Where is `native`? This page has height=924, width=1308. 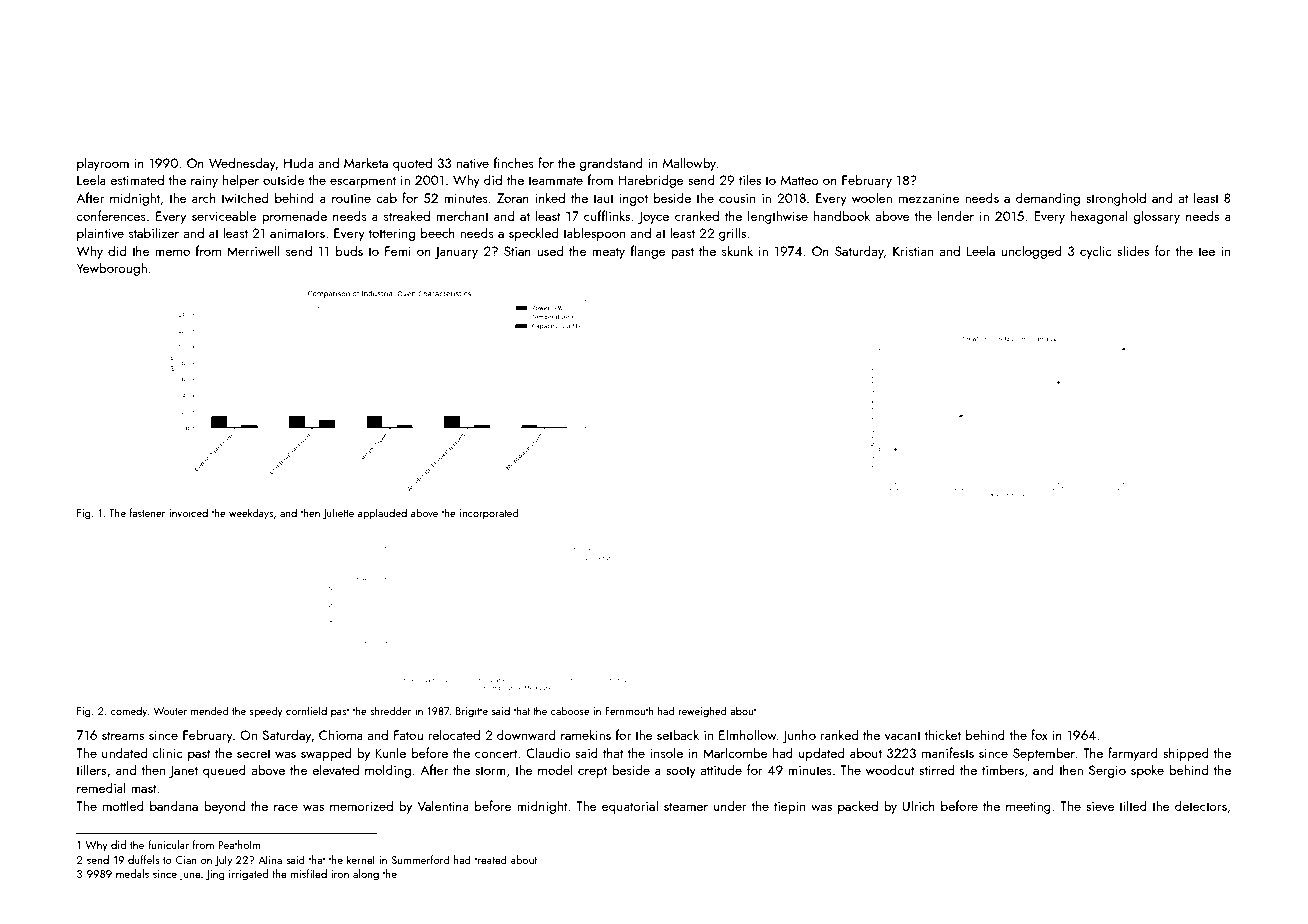
native is located at coordinates (473, 163).
